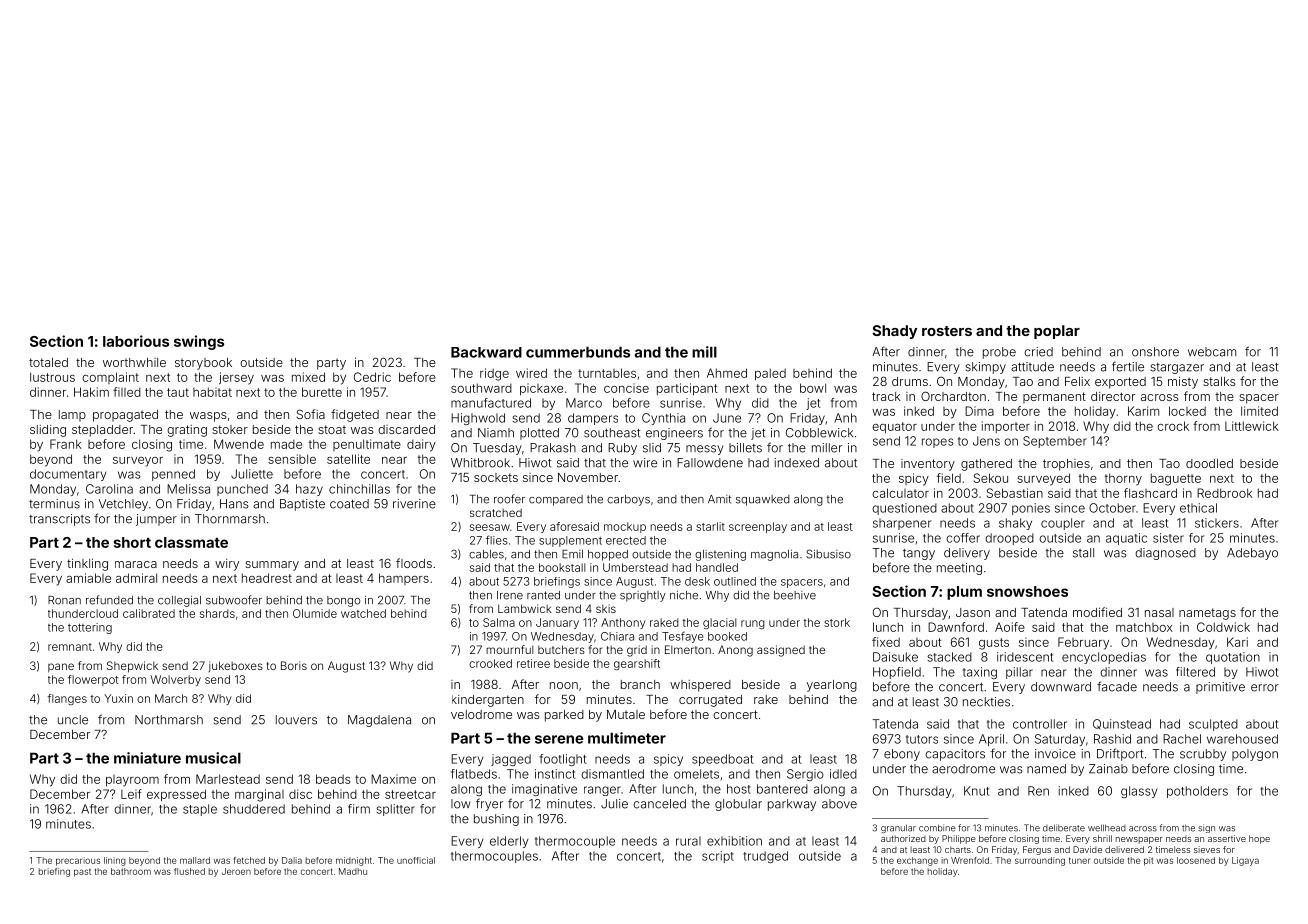  Describe the element at coordinates (947, 331) in the document. I see `rosters` at that location.
